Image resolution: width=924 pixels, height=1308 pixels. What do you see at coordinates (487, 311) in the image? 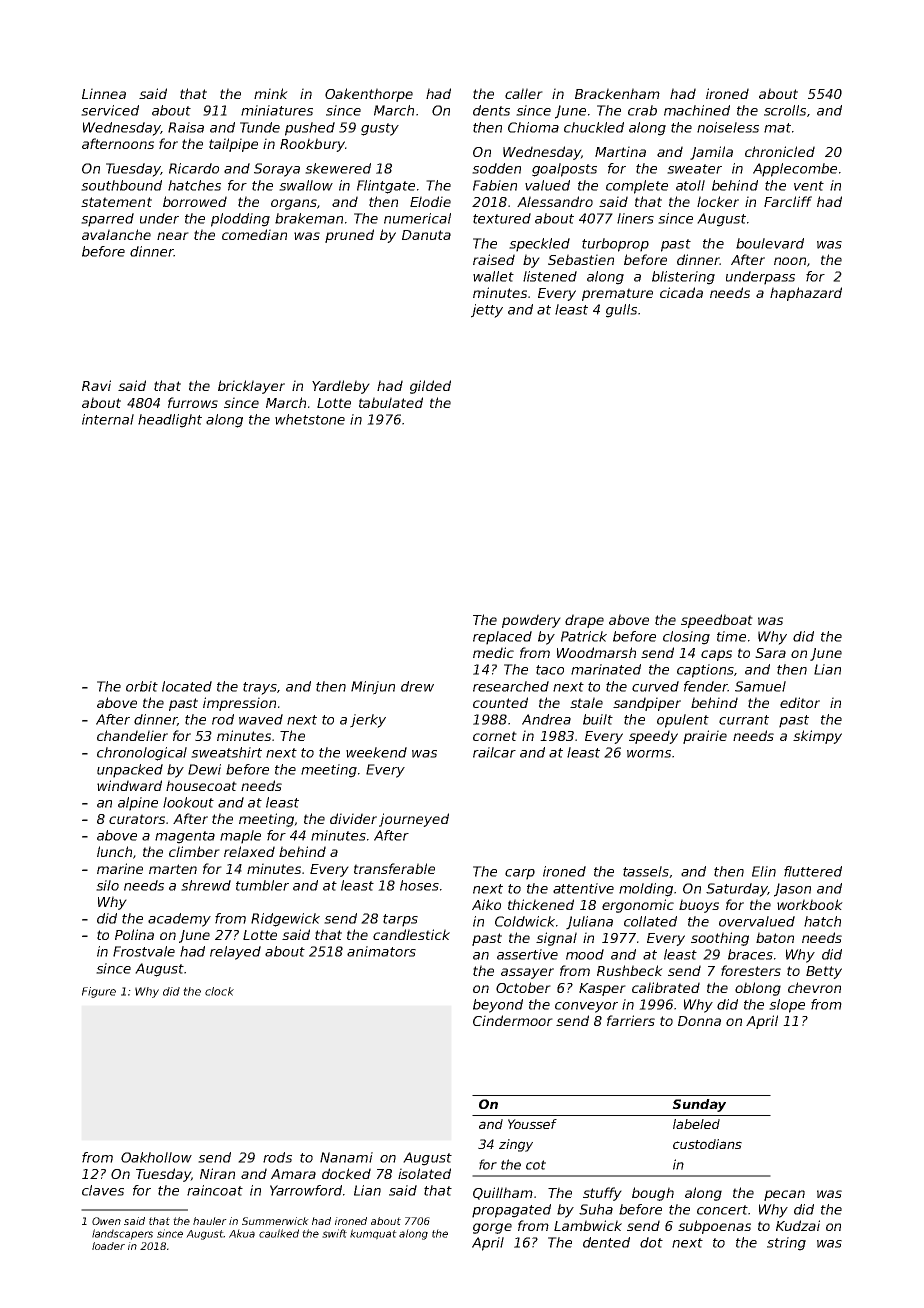
I see `jetty` at bounding box center [487, 311].
